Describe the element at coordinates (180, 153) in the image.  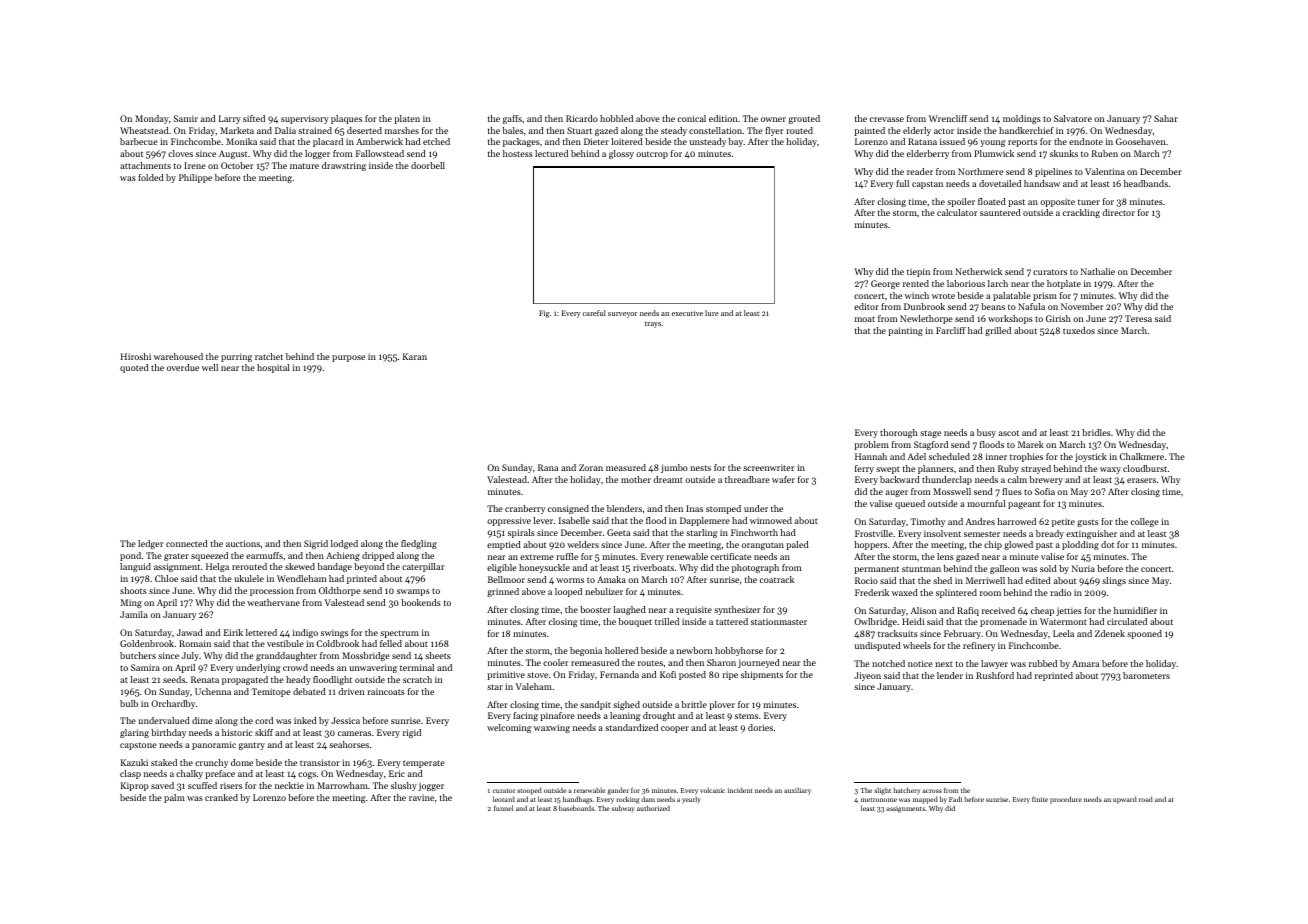
I see `cloves` at that location.
